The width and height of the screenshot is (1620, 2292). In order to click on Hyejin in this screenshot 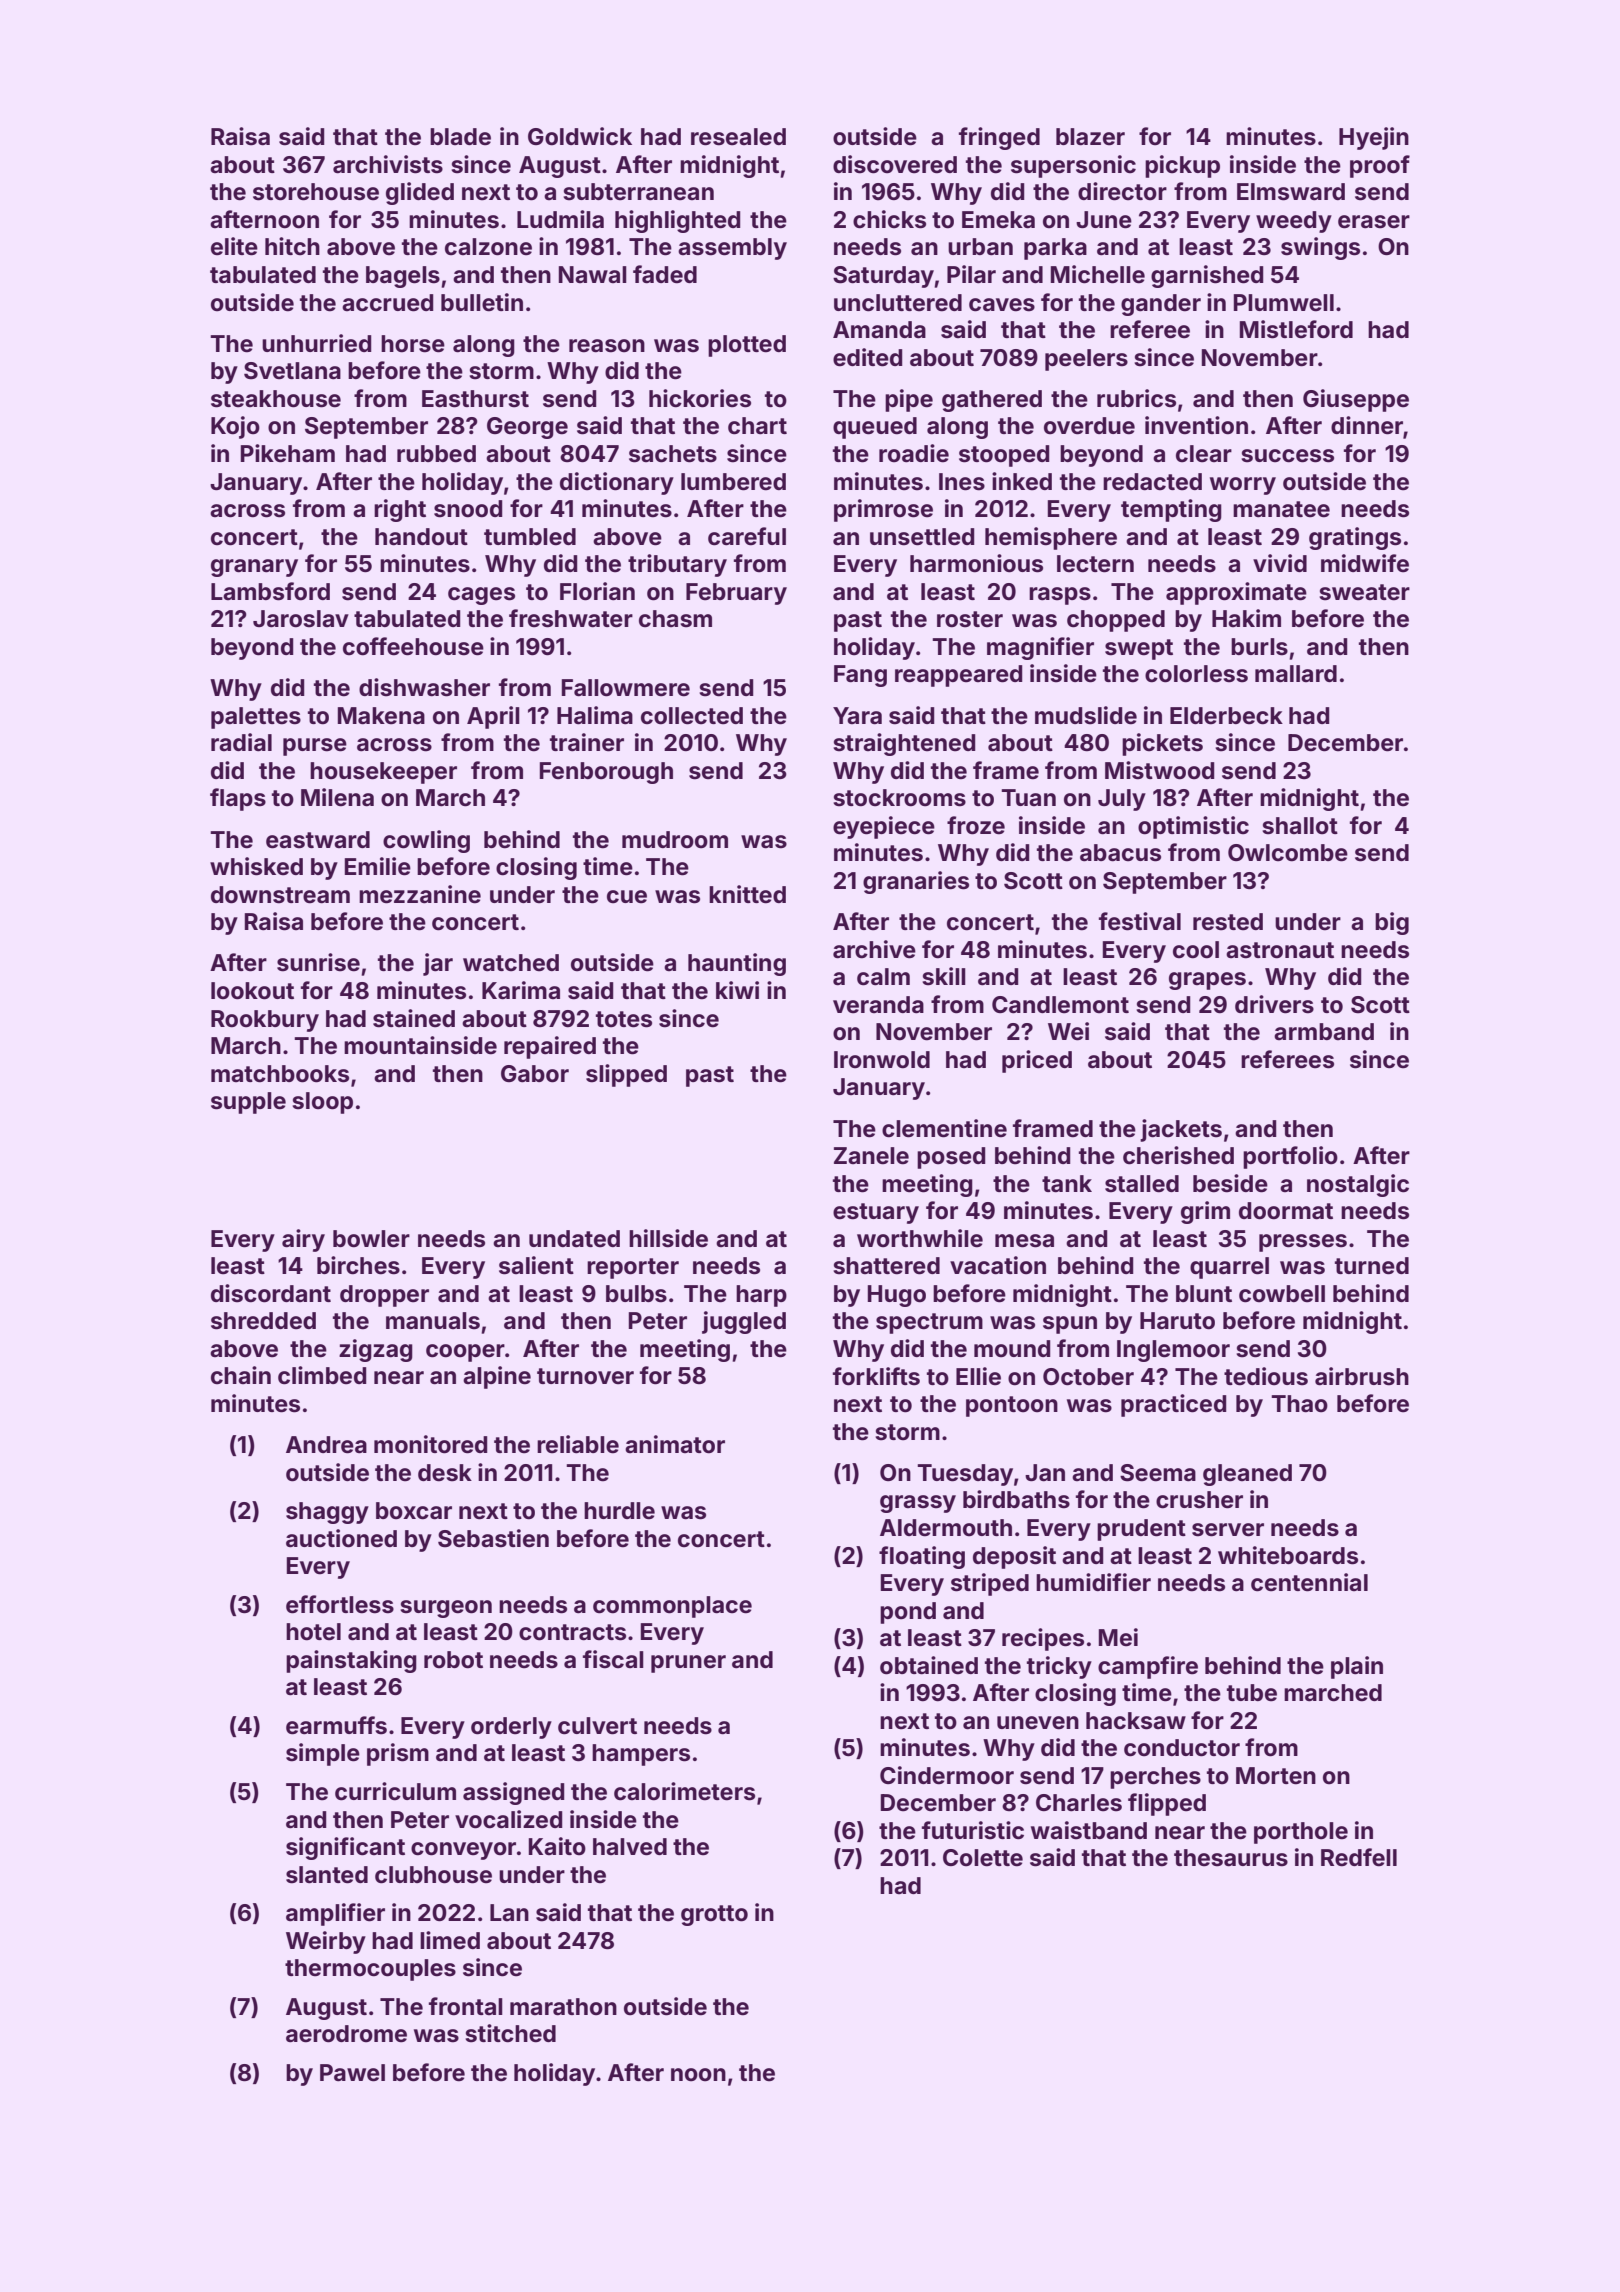, I will do `click(1374, 138)`.
